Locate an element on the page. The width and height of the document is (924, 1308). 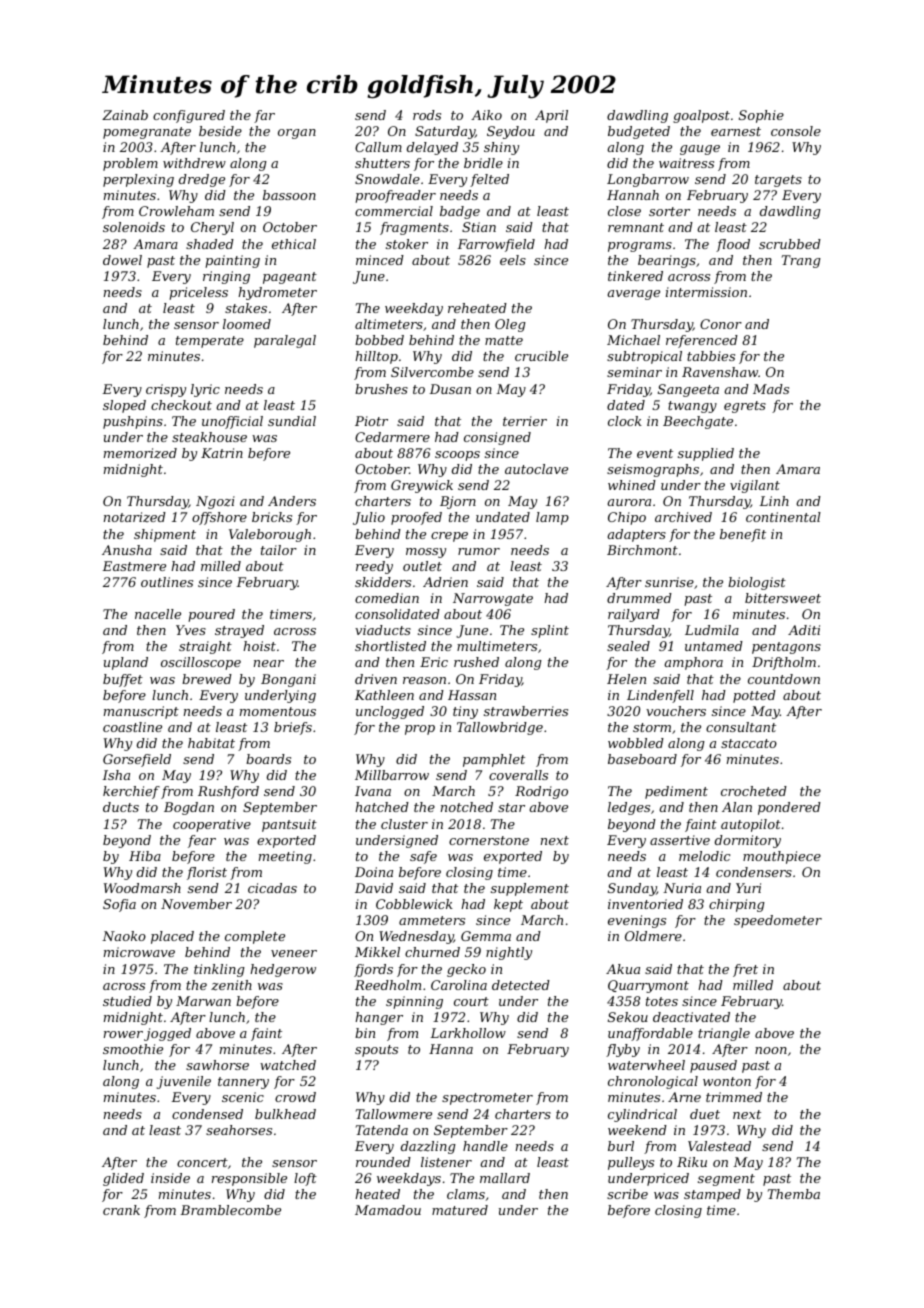
Lindenfell is located at coordinates (660, 696).
